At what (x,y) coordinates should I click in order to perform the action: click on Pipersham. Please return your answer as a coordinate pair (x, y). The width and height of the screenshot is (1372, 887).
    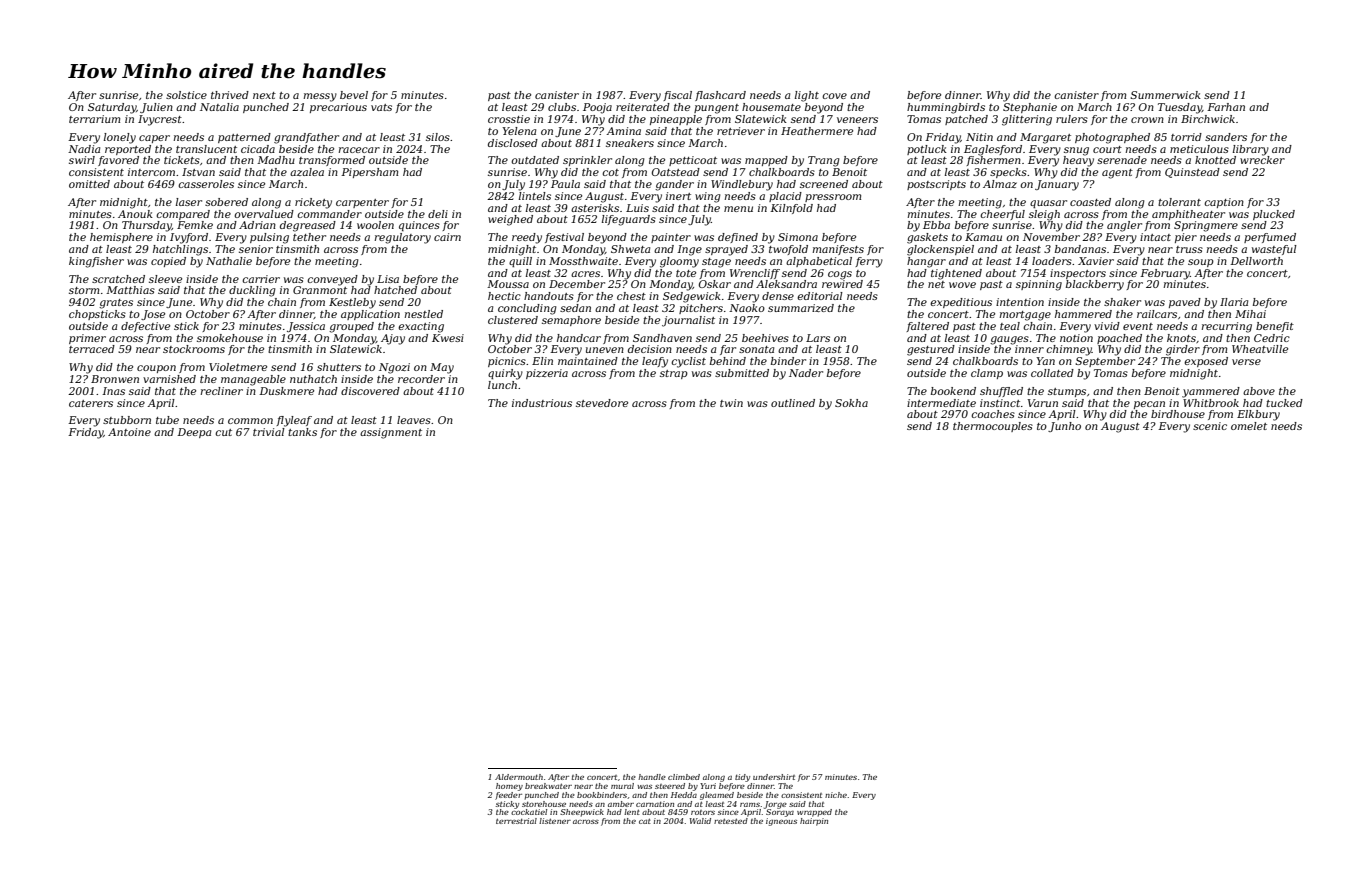
    Looking at the image, I should click on (369, 173).
